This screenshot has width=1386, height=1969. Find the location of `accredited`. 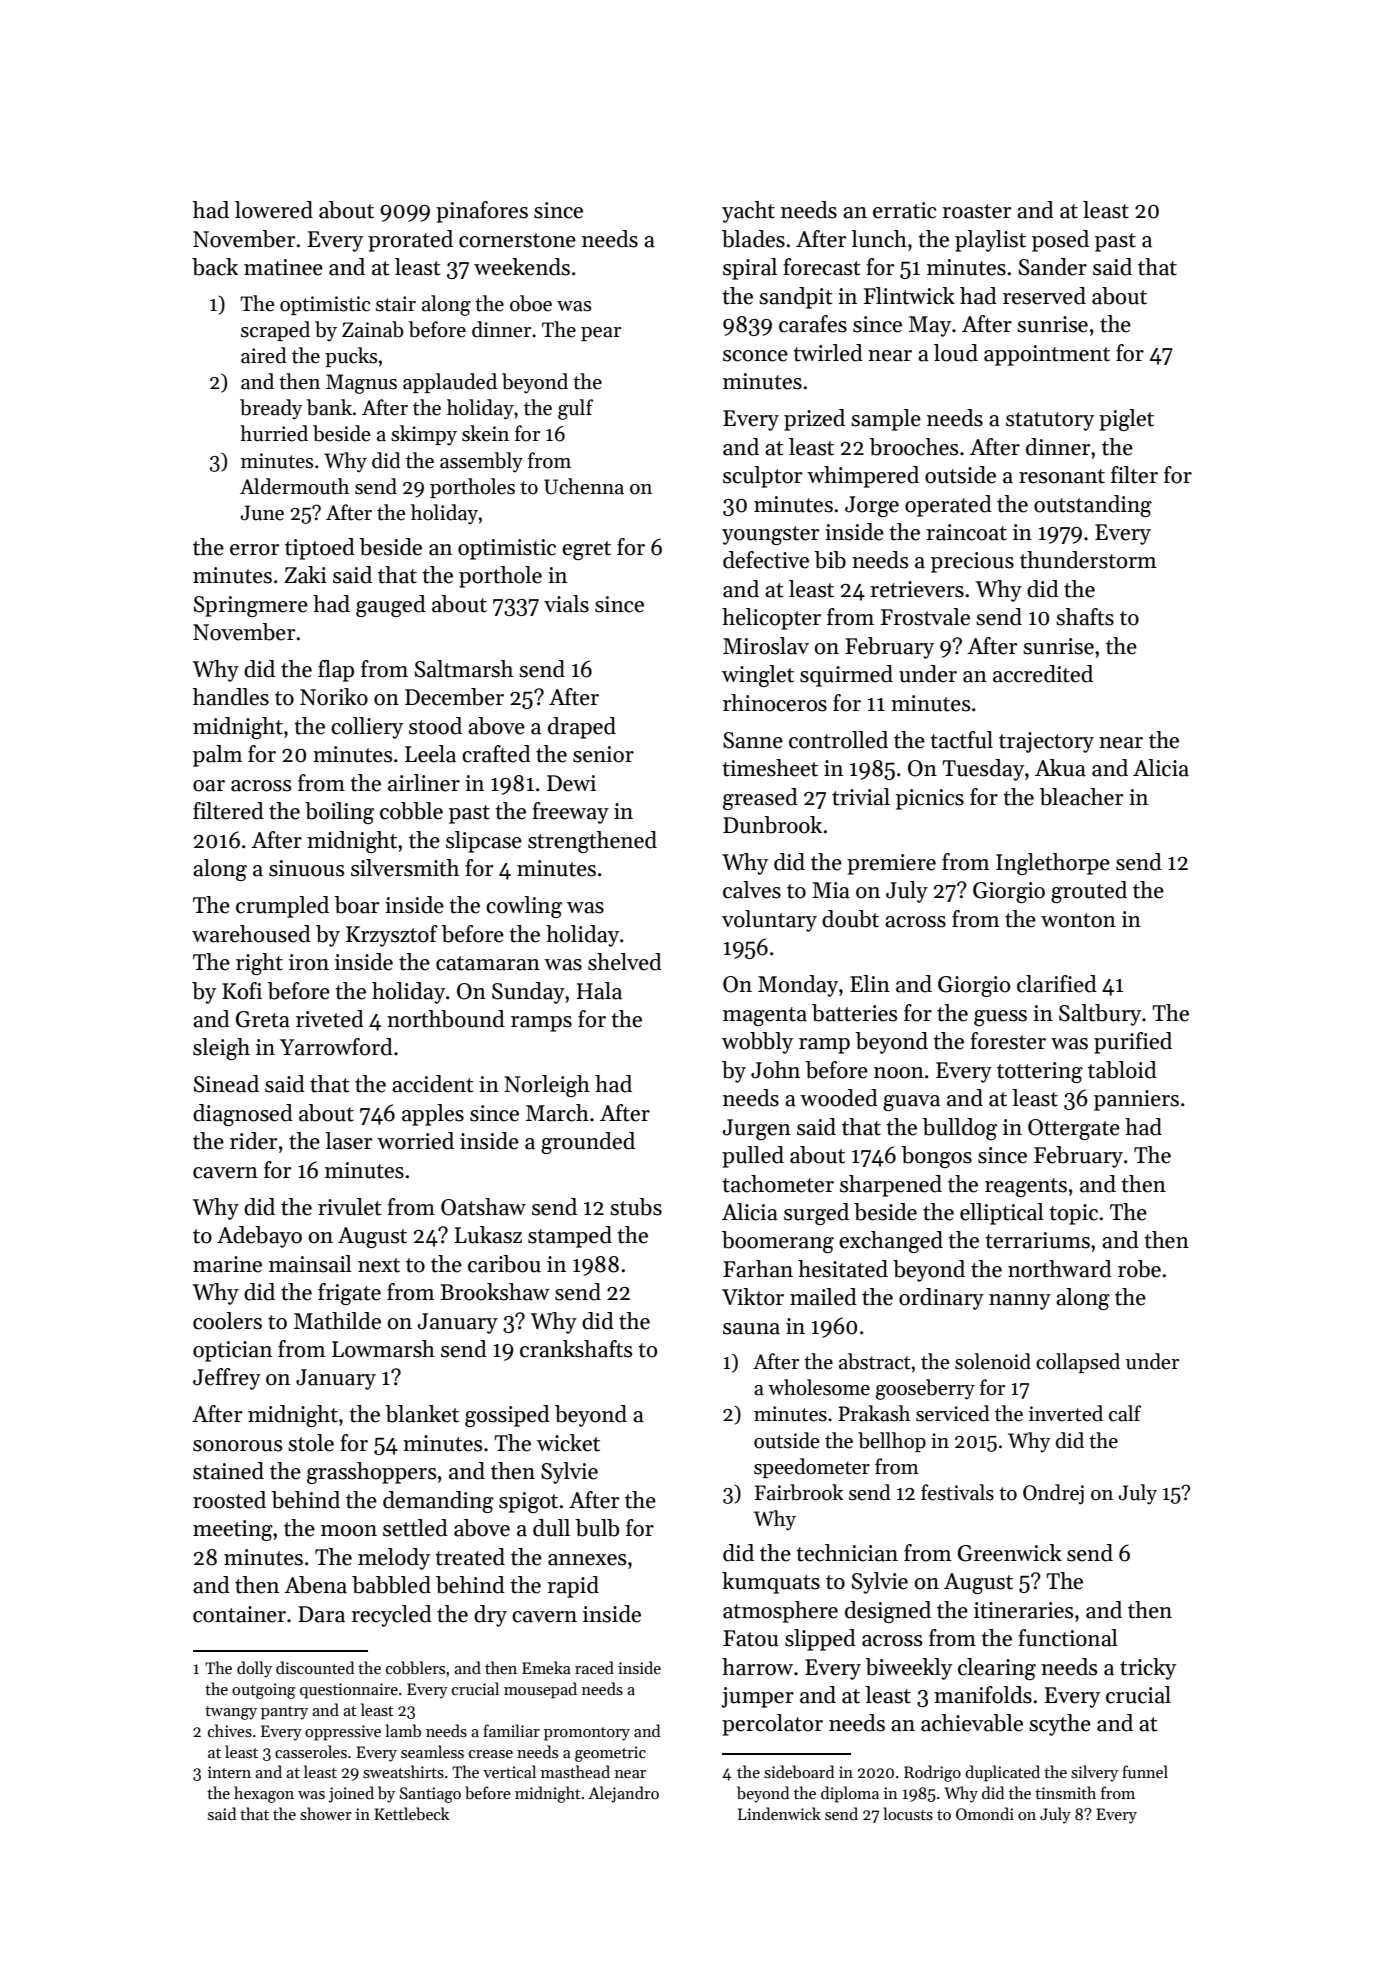

accredited is located at coordinates (1043, 674).
